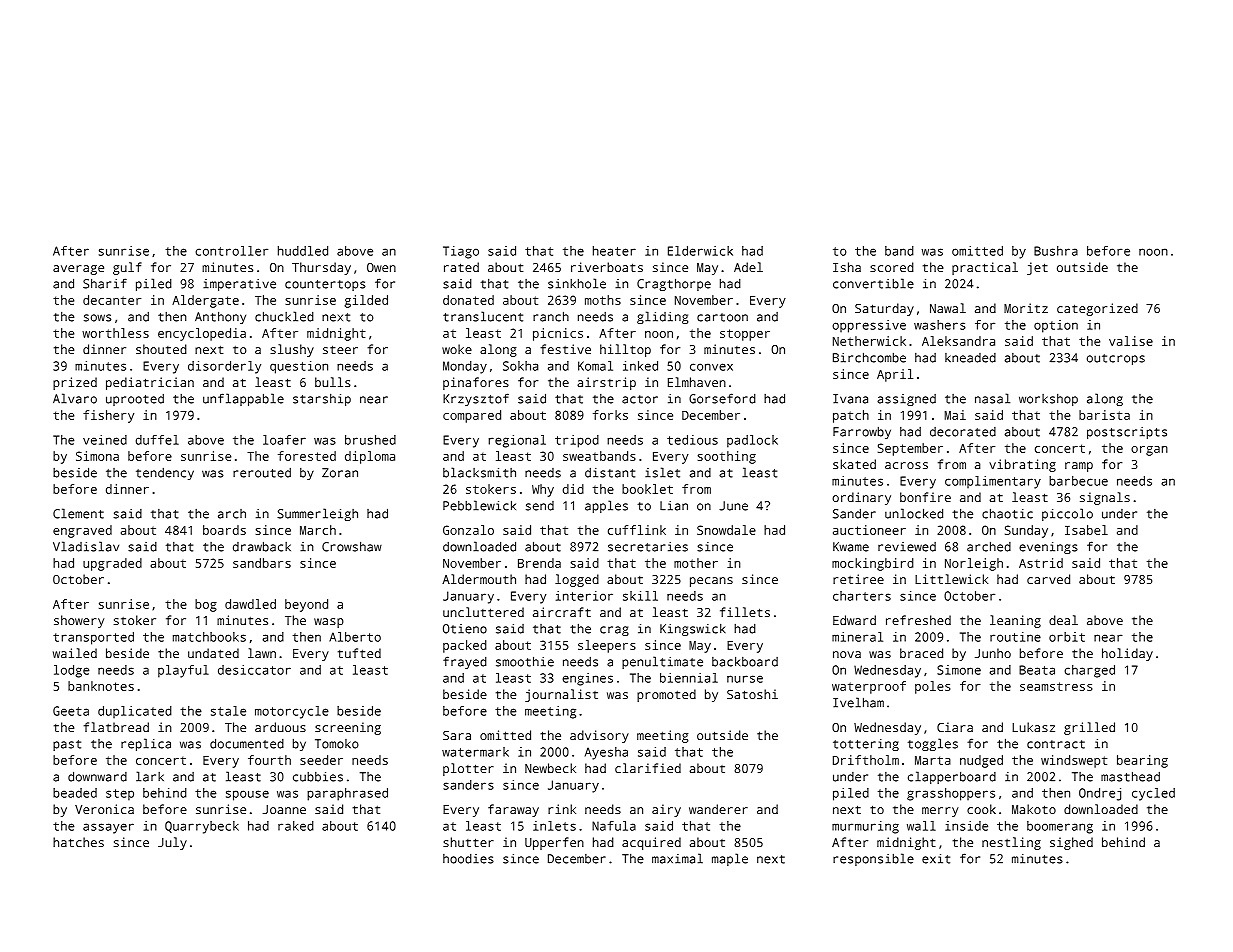 This screenshot has height=952, width=1233. I want to click on Ciara, so click(955, 727).
